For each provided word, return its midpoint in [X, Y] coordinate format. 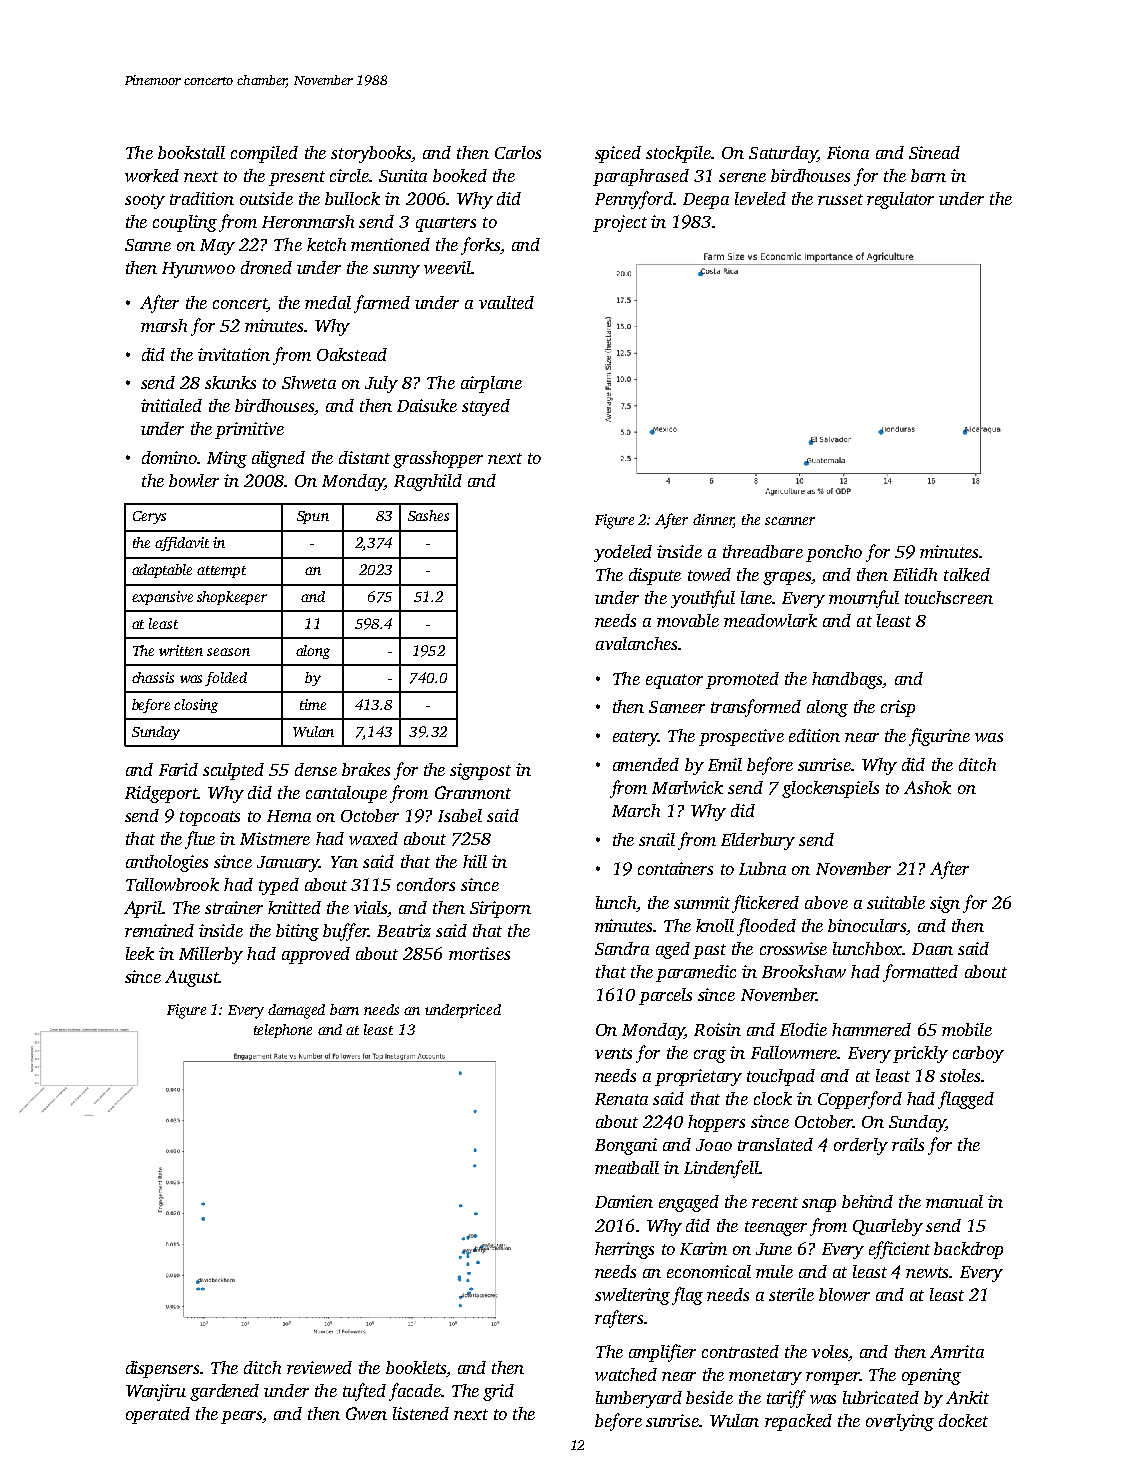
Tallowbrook [172, 884]
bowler [194, 480]
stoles [960, 1075]
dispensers [162, 1369]
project [620, 223]
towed [709, 574]
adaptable [162, 571]
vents [613, 1053]
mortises [479, 953]
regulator [900, 200]
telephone [283, 1031]
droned [266, 267]
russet [840, 199]
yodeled [623, 553]
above [826, 902]
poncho [834, 553]
